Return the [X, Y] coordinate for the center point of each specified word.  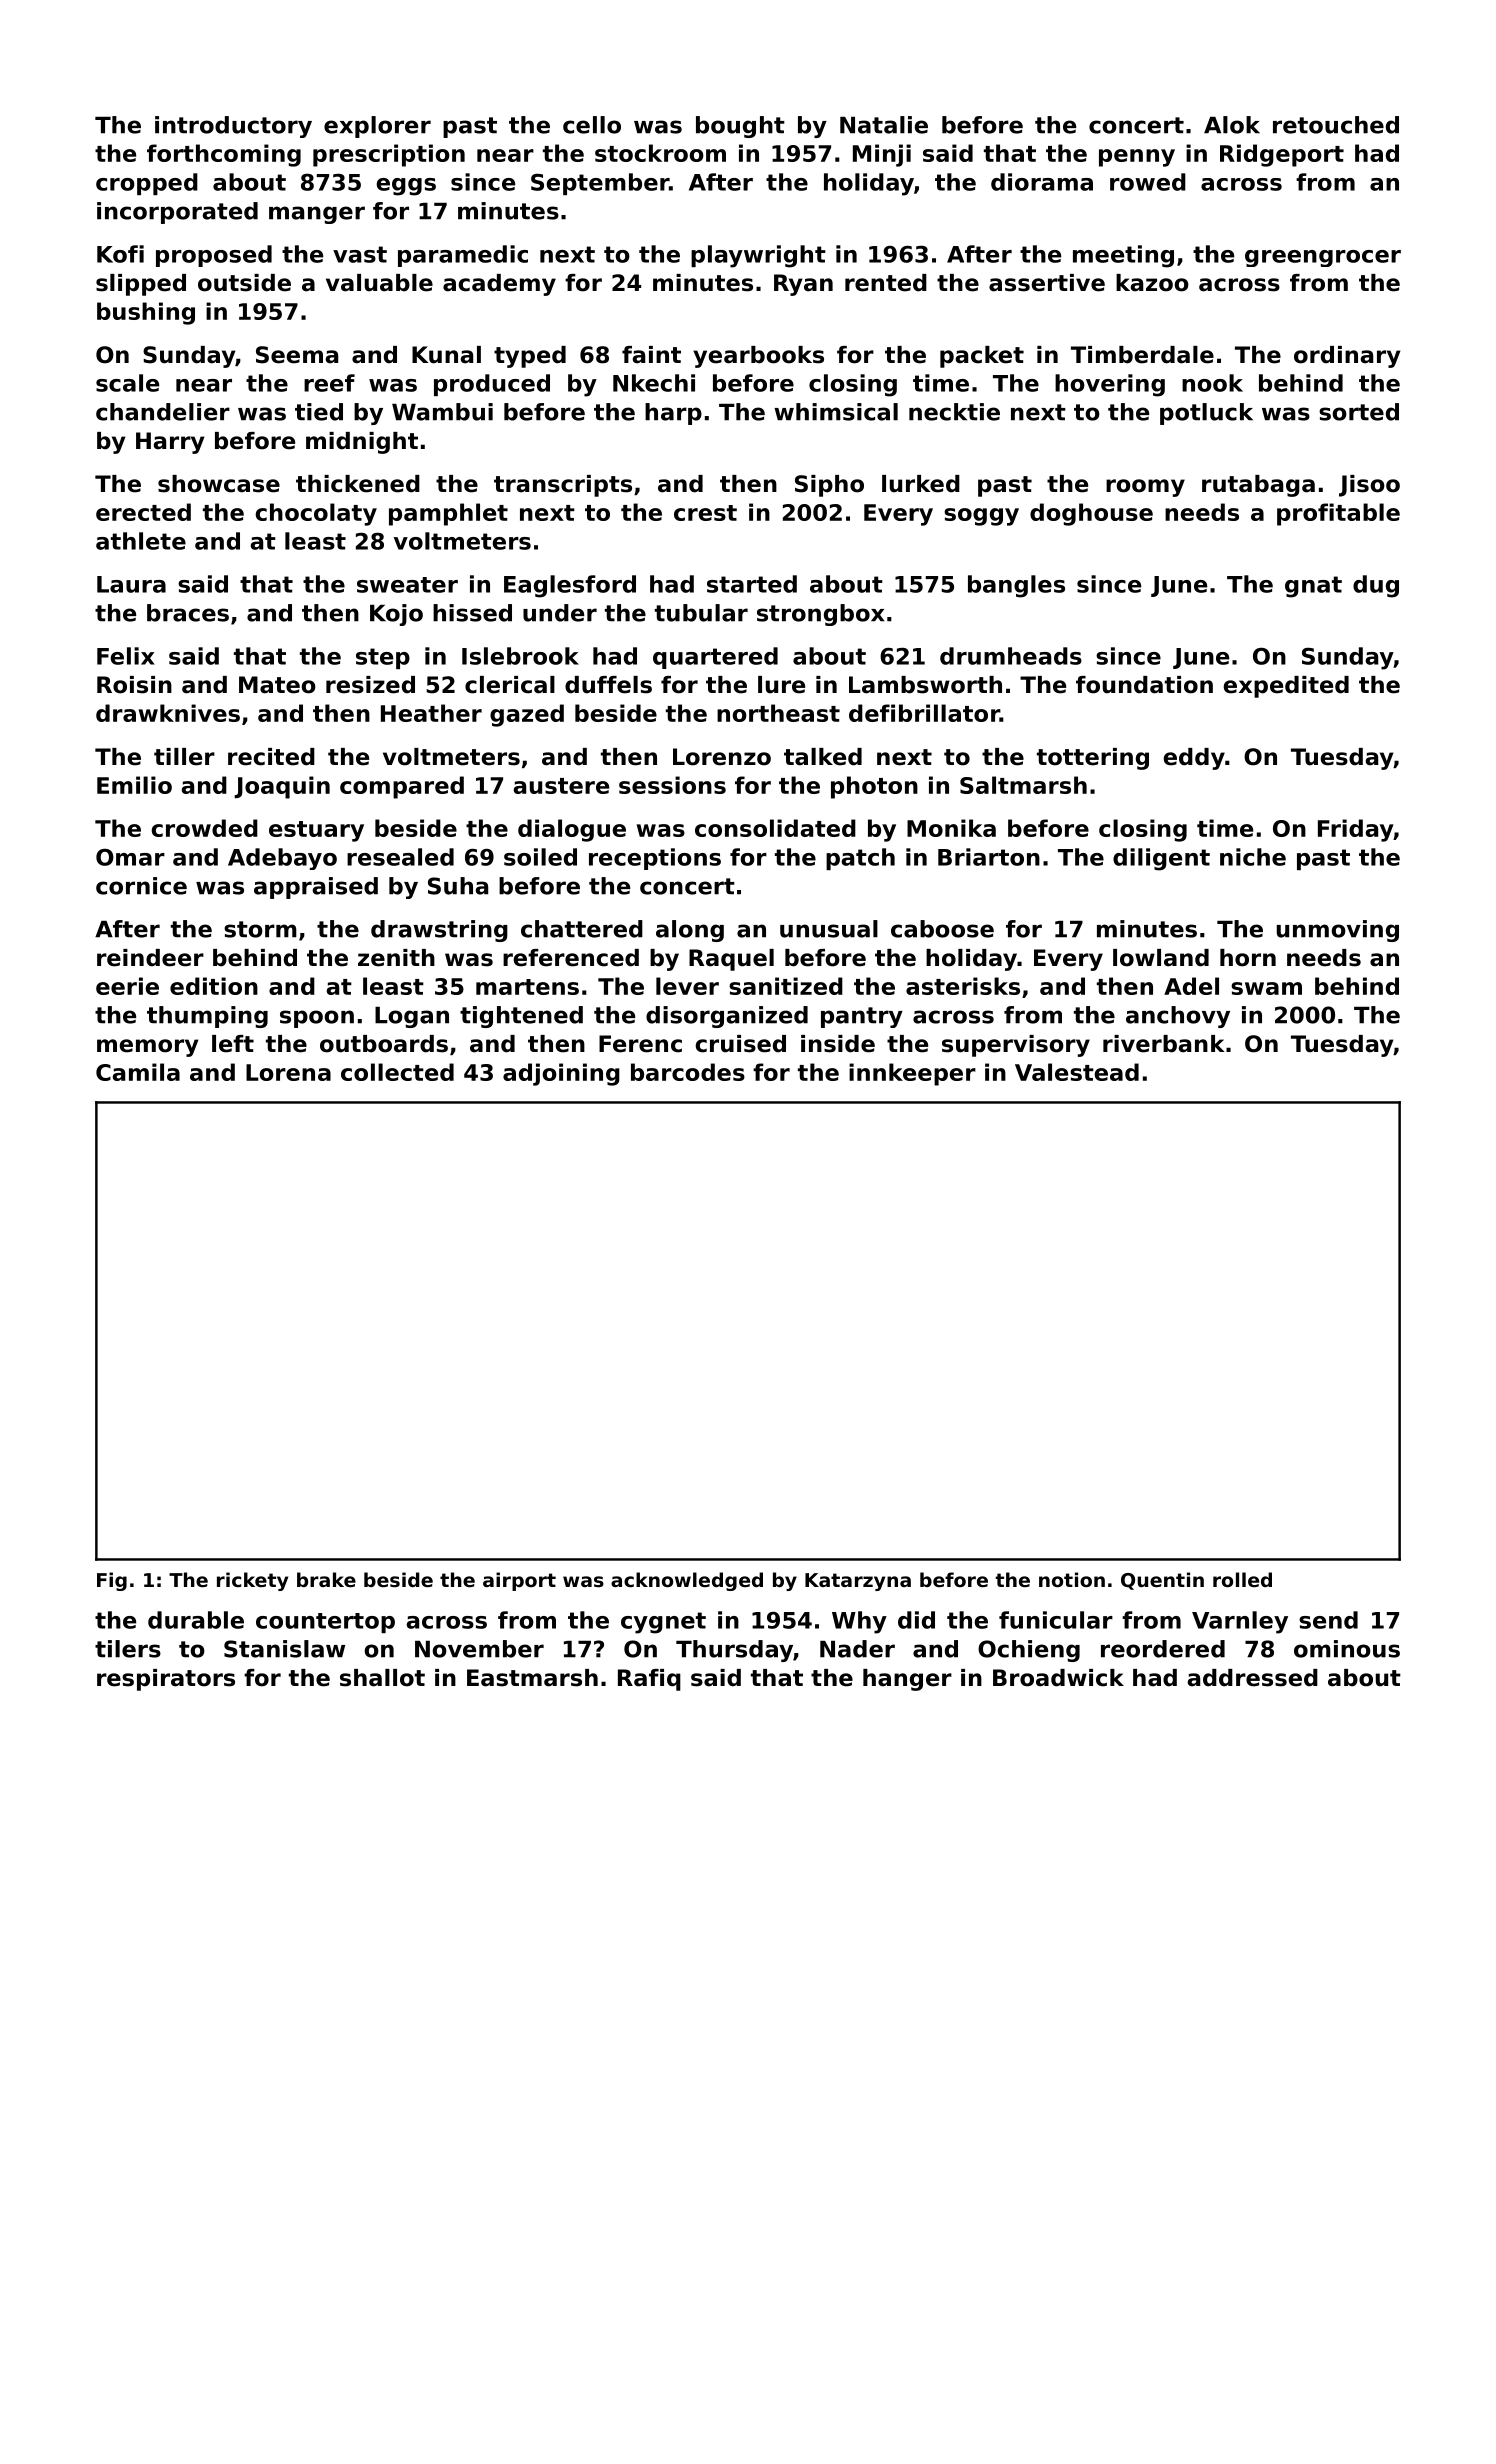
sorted [1359, 412]
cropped [147, 184]
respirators [166, 1680]
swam [1266, 988]
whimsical [836, 412]
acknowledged [687, 1581]
